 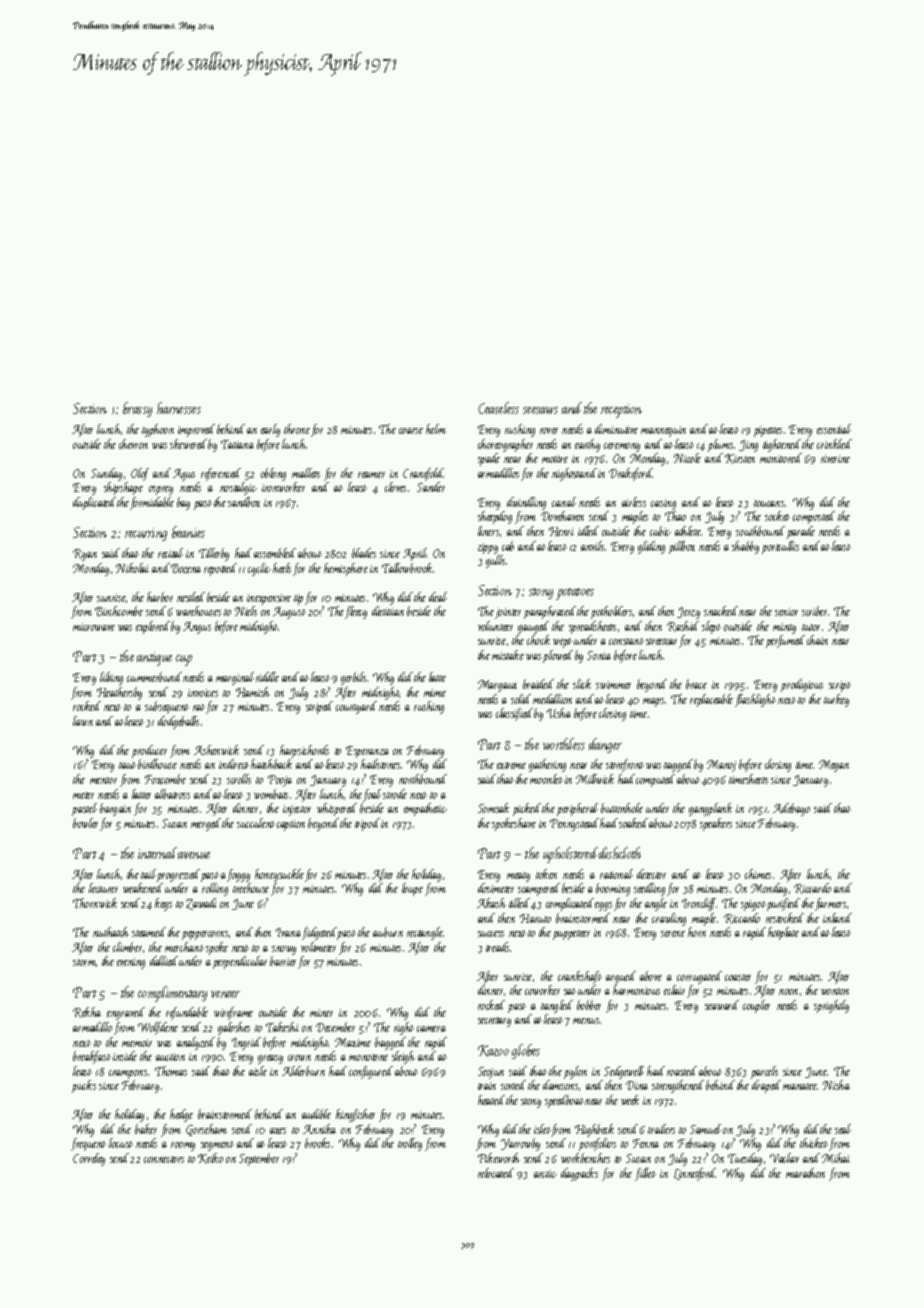 I want to click on toucans, so click(x=769, y=503).
